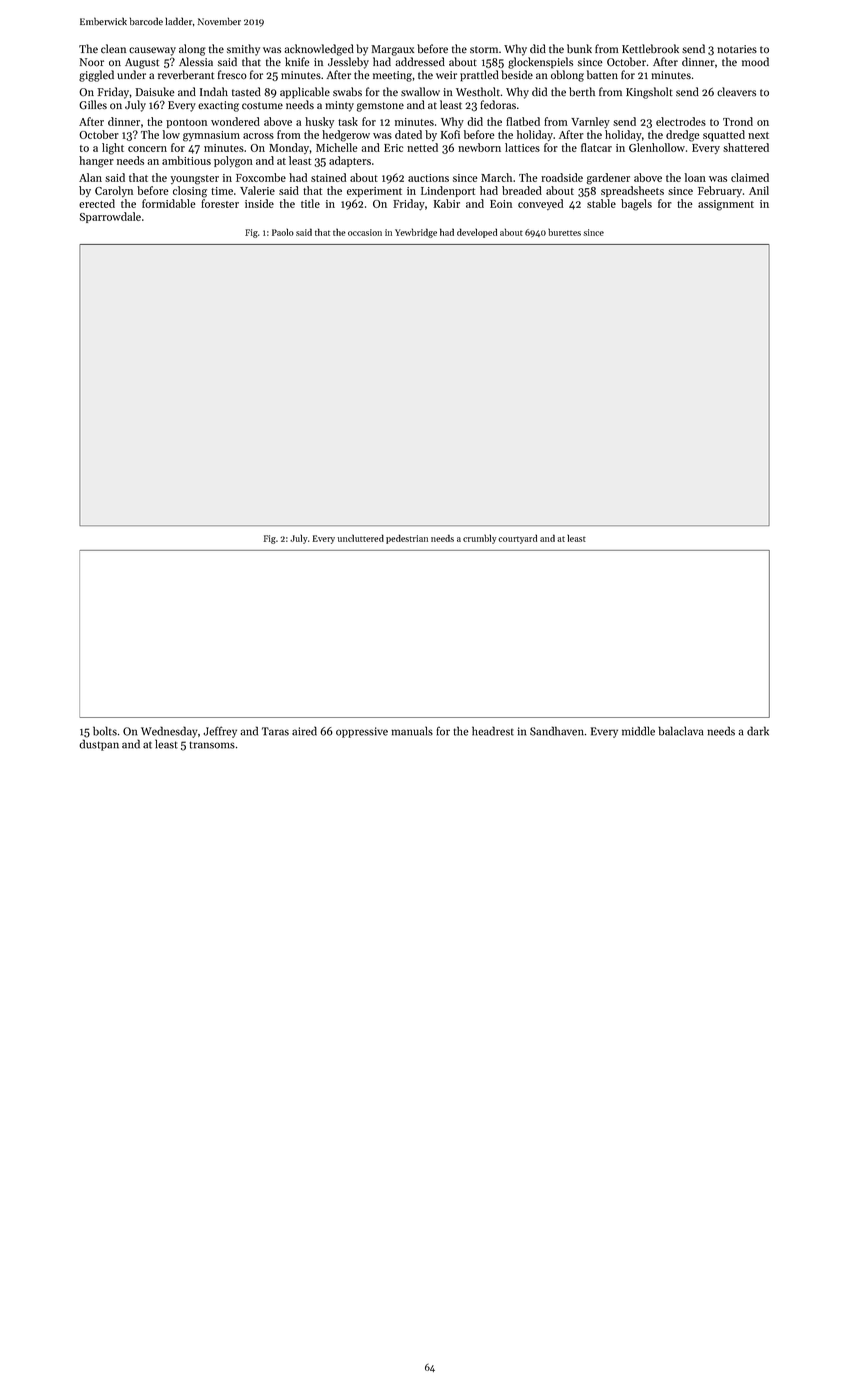 The image size is (849, 1400). What do you see at coordinates (517, 539) in the screenshot?
I see `courtyard` at bounding box center [517, 539].
